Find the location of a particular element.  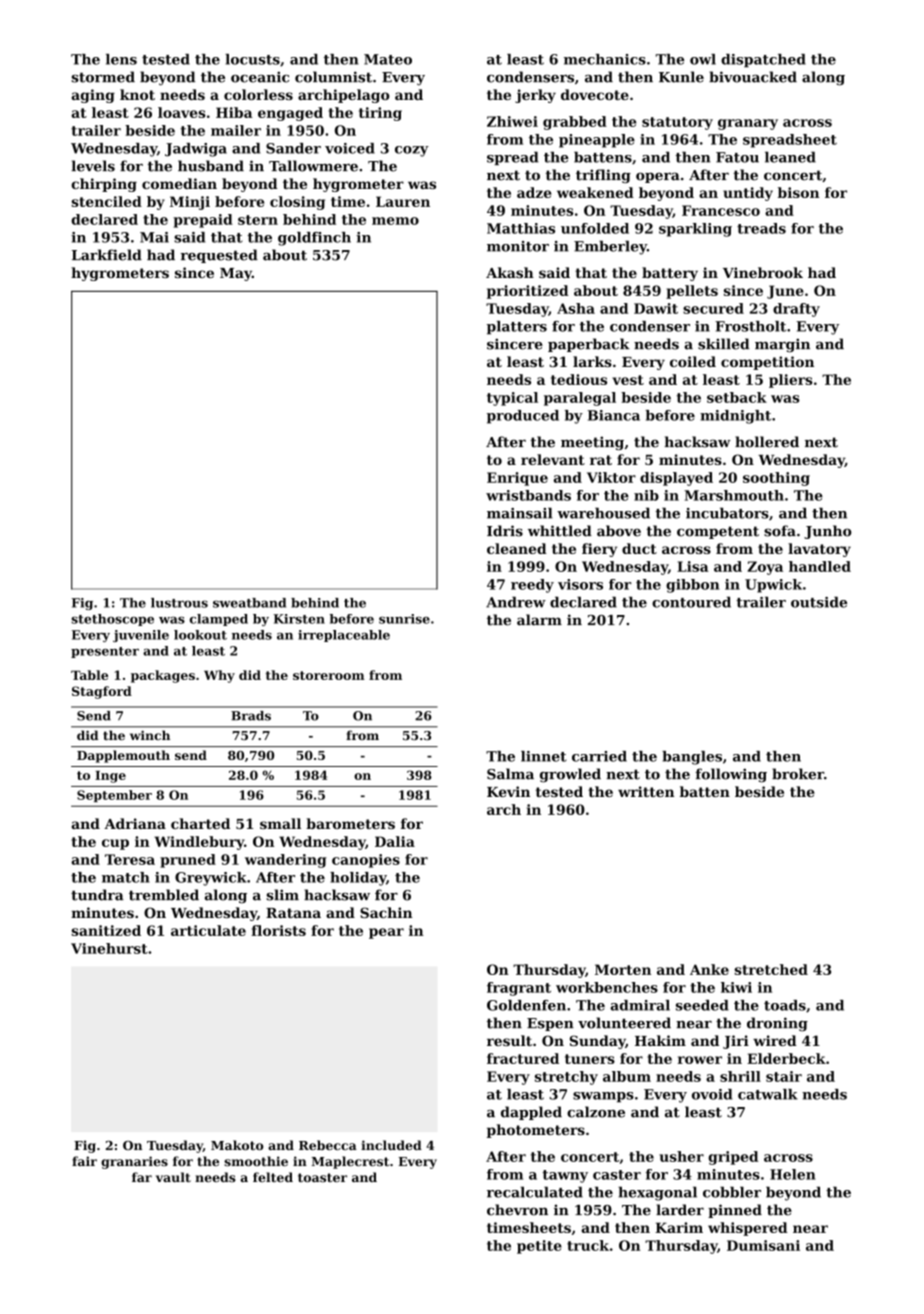

Larkfield is located at coordinates (107, 255).
